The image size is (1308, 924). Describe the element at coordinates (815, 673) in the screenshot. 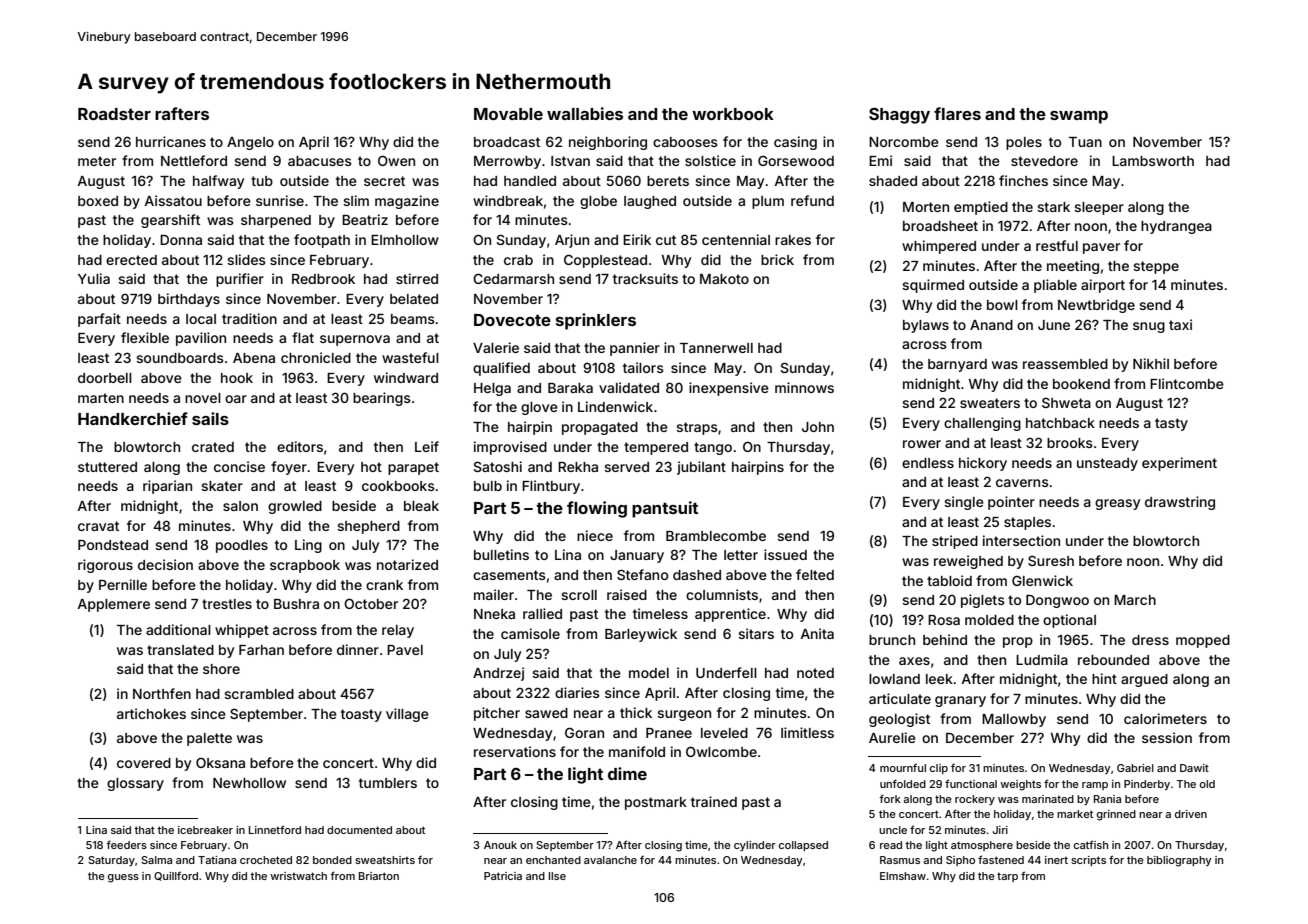

I see `noted` at that location.
